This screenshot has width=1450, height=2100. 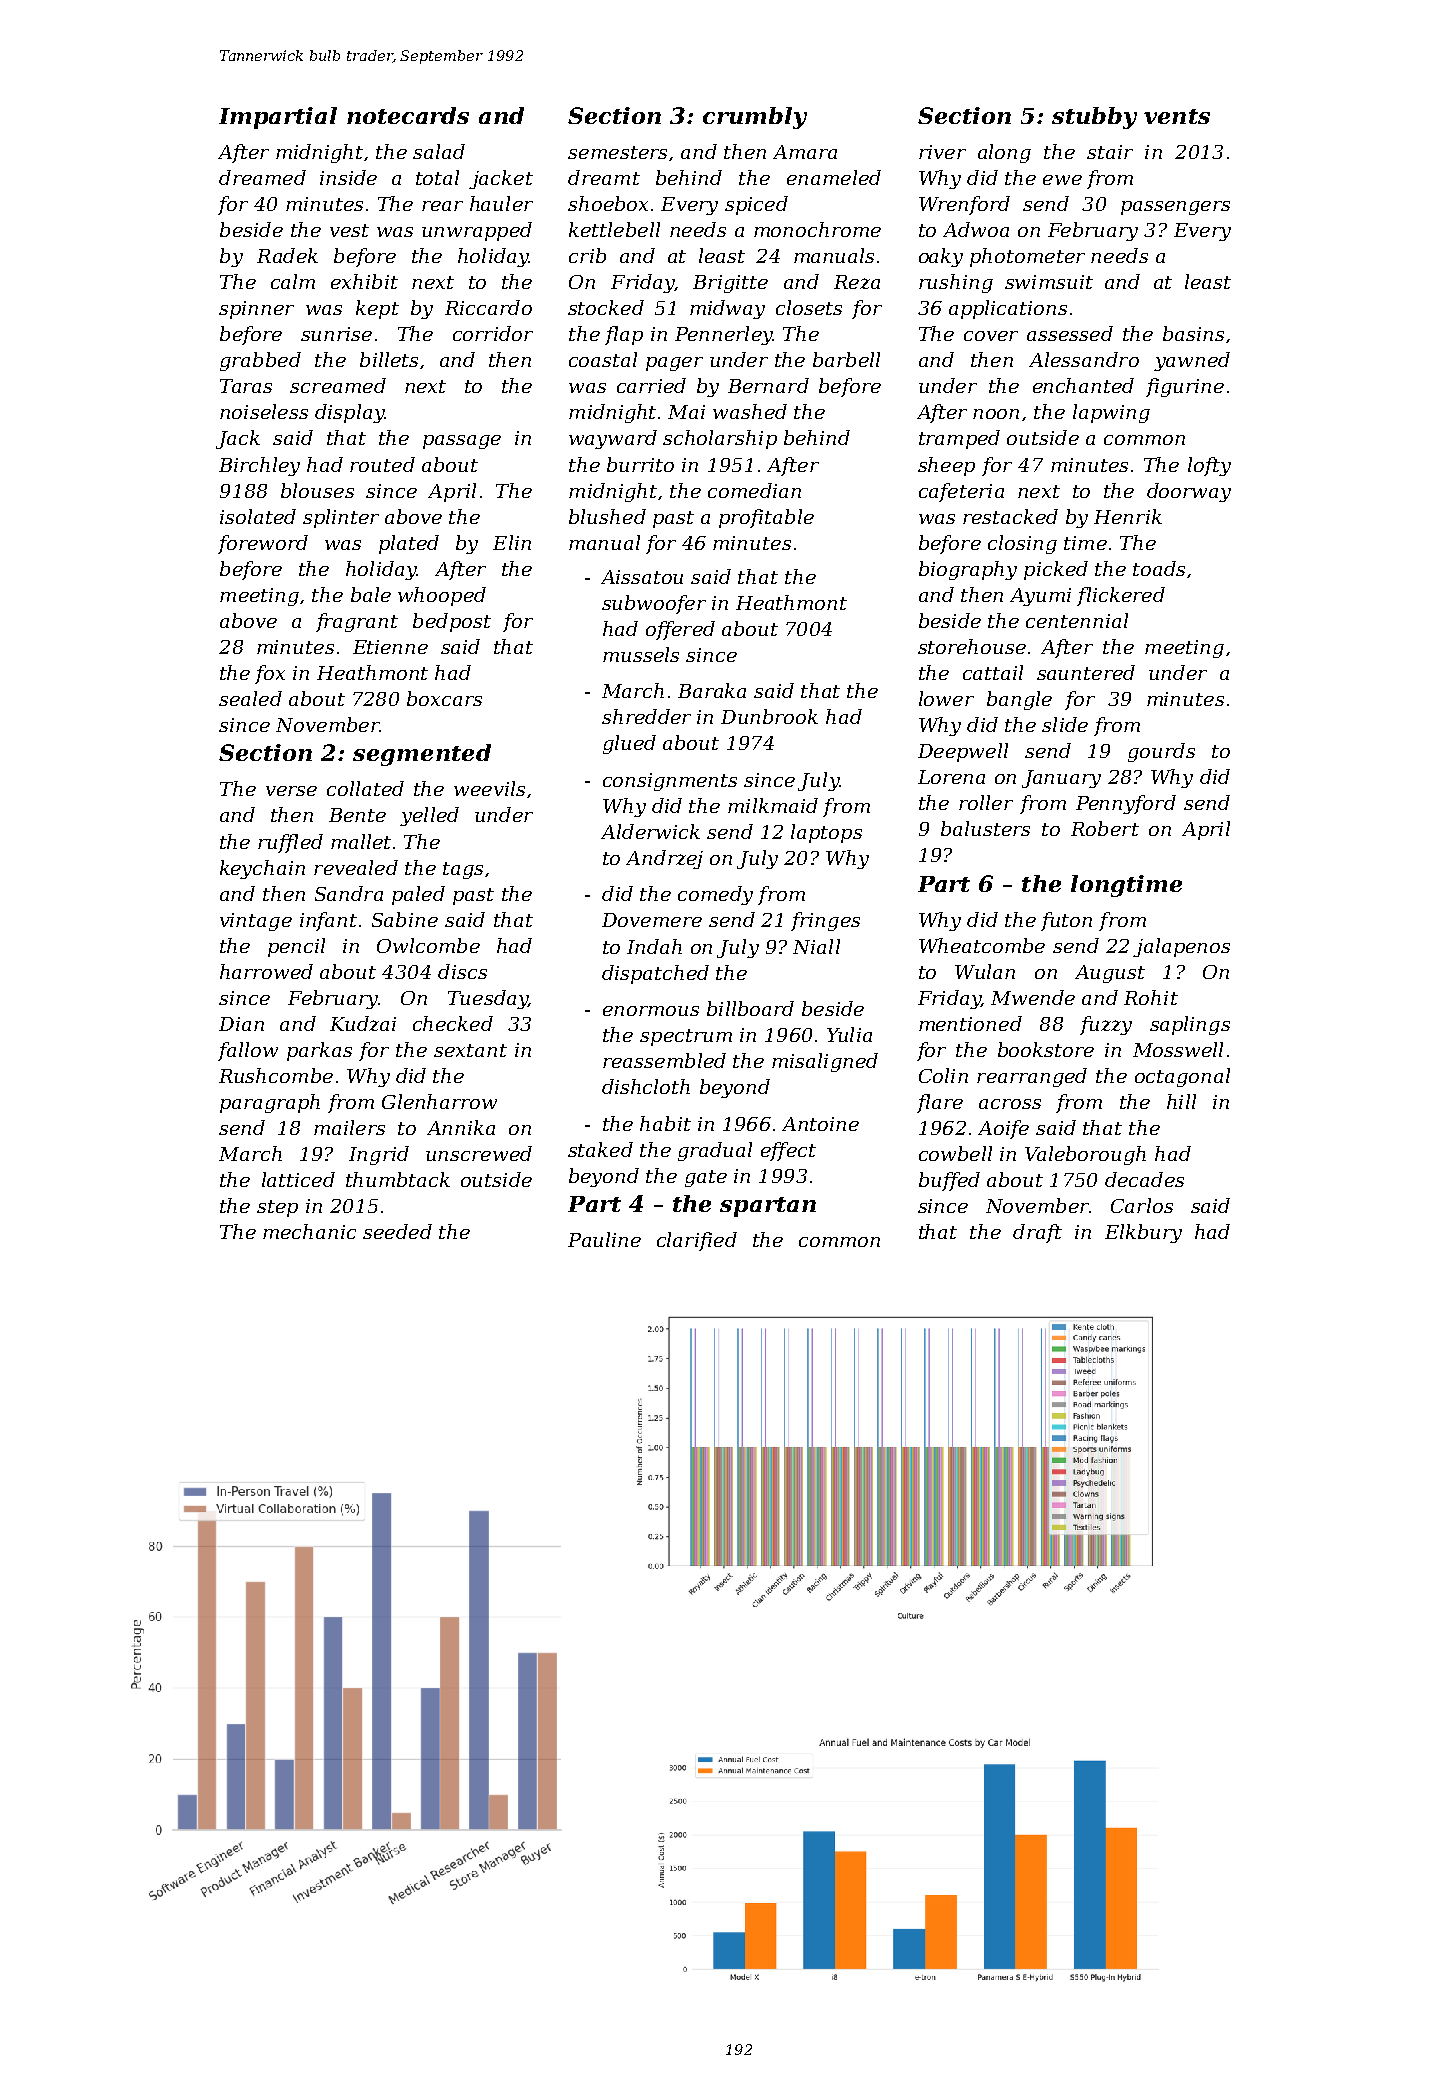 What do you see at coordinates (1094, 118) in the screenshot?
I see `stubby` at bounding box center [1094, 118].
